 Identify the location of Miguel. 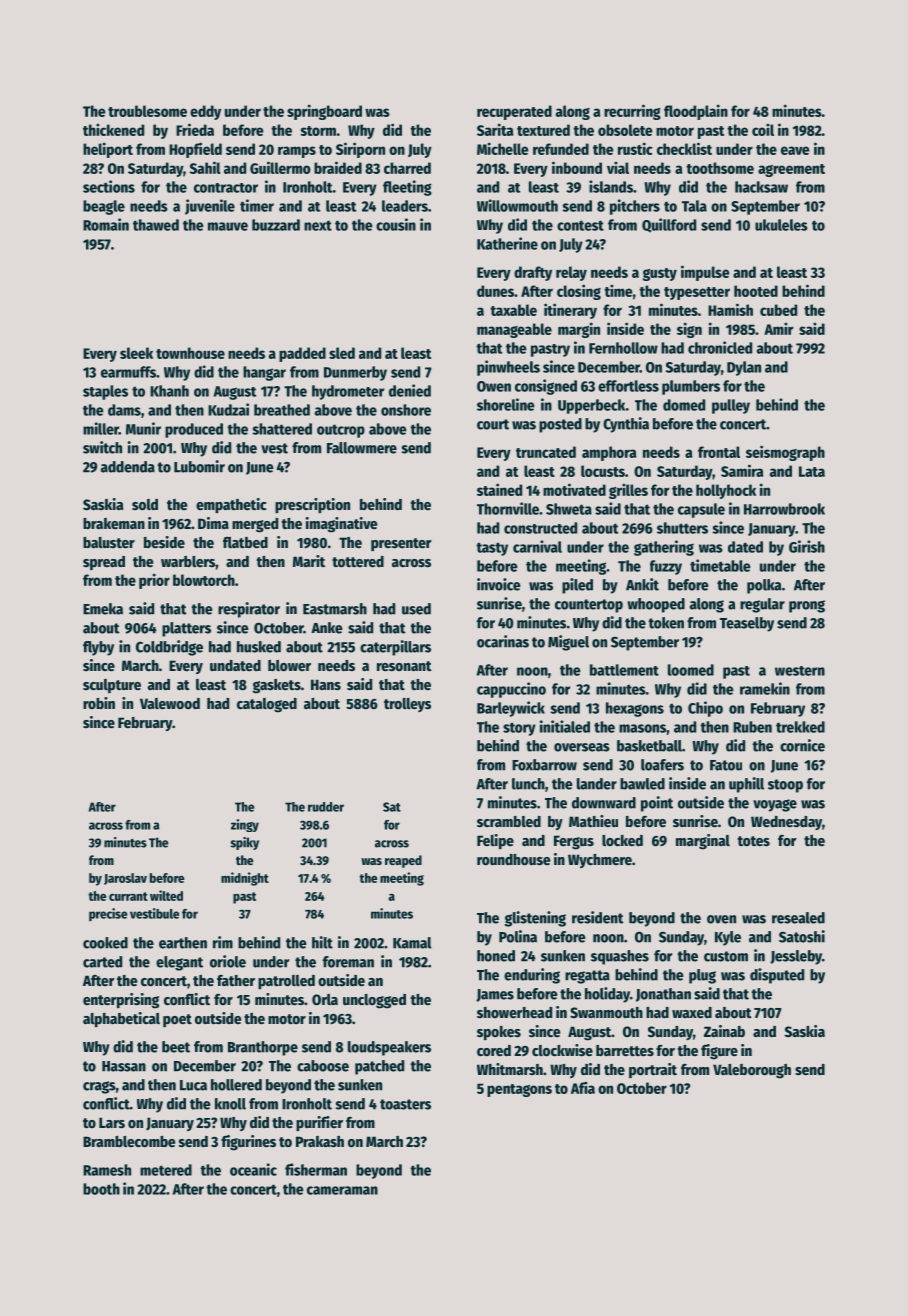
(568, 643).
